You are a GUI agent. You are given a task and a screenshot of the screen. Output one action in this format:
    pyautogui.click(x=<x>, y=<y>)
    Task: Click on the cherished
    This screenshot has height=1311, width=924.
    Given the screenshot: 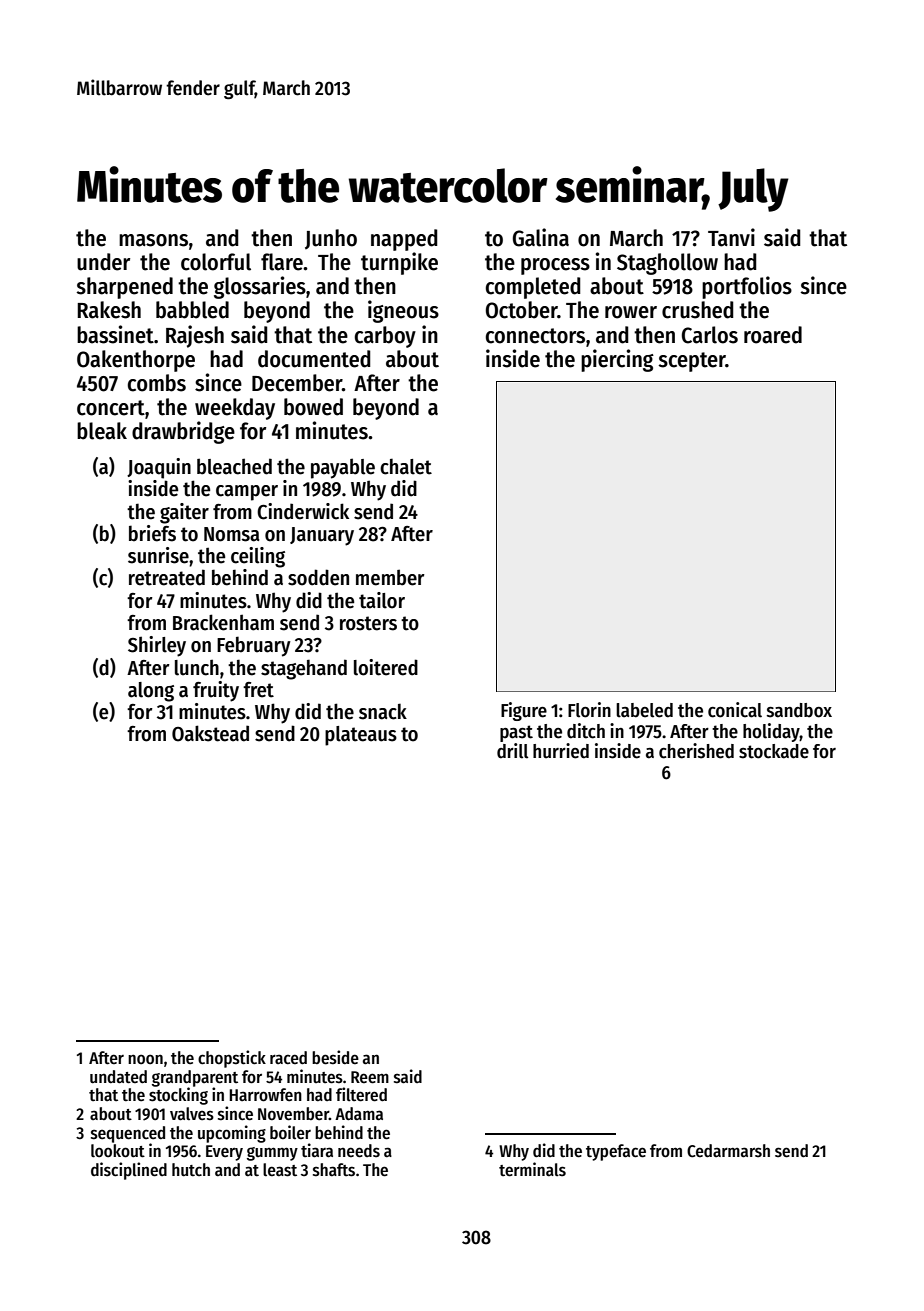 What is the action you would take?
    pyautogui.click(x=696, y=751)
